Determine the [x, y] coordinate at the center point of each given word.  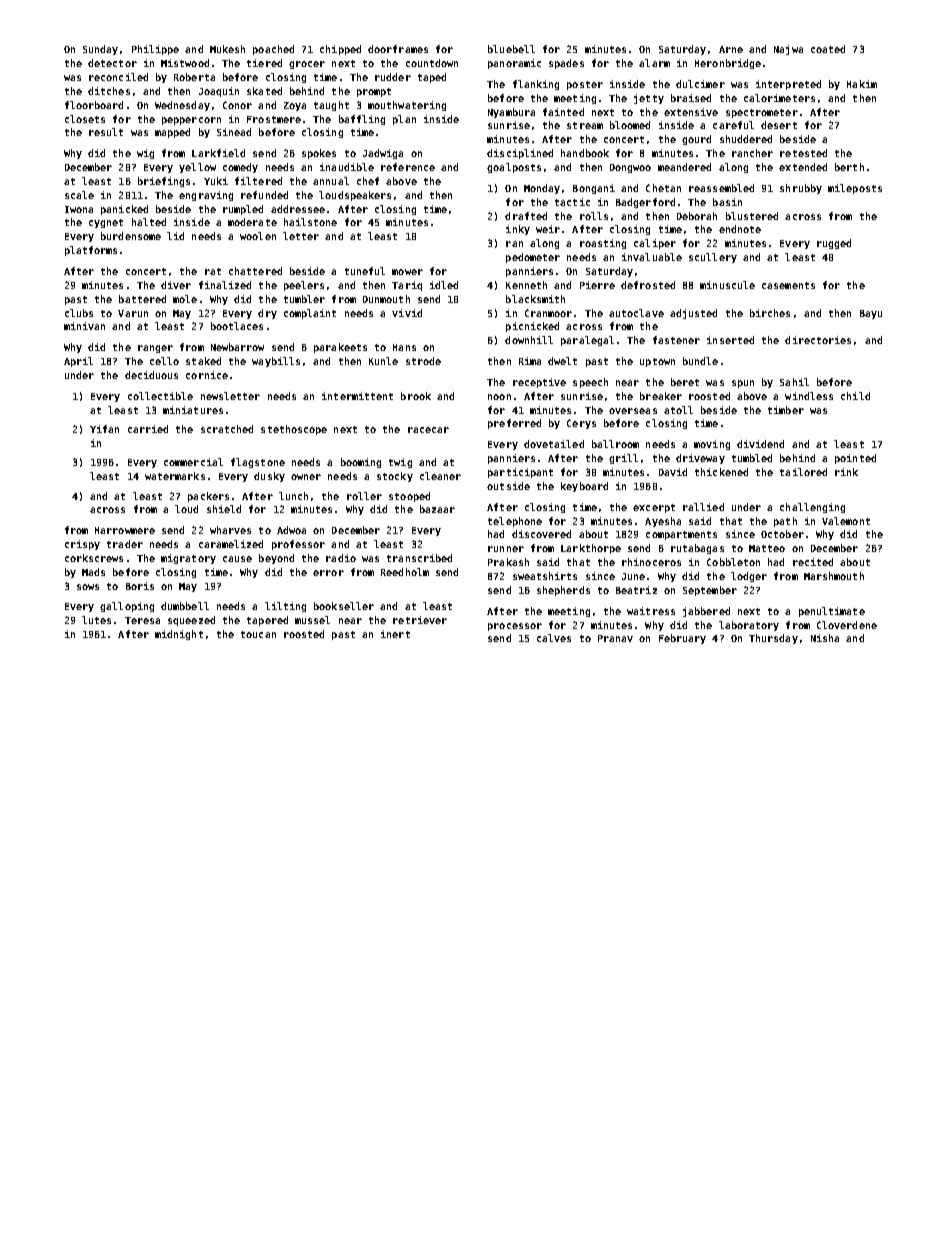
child [855, 396]
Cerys [581, 424]
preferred [514, 424]
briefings [164, 182]
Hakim [862, 84]
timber [786, 410]
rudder [393, 77]
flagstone [258, 463]
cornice [207, 375]
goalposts [514, 168]
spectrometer [762, 113]
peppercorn [191, 121]
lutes [96, 620]
